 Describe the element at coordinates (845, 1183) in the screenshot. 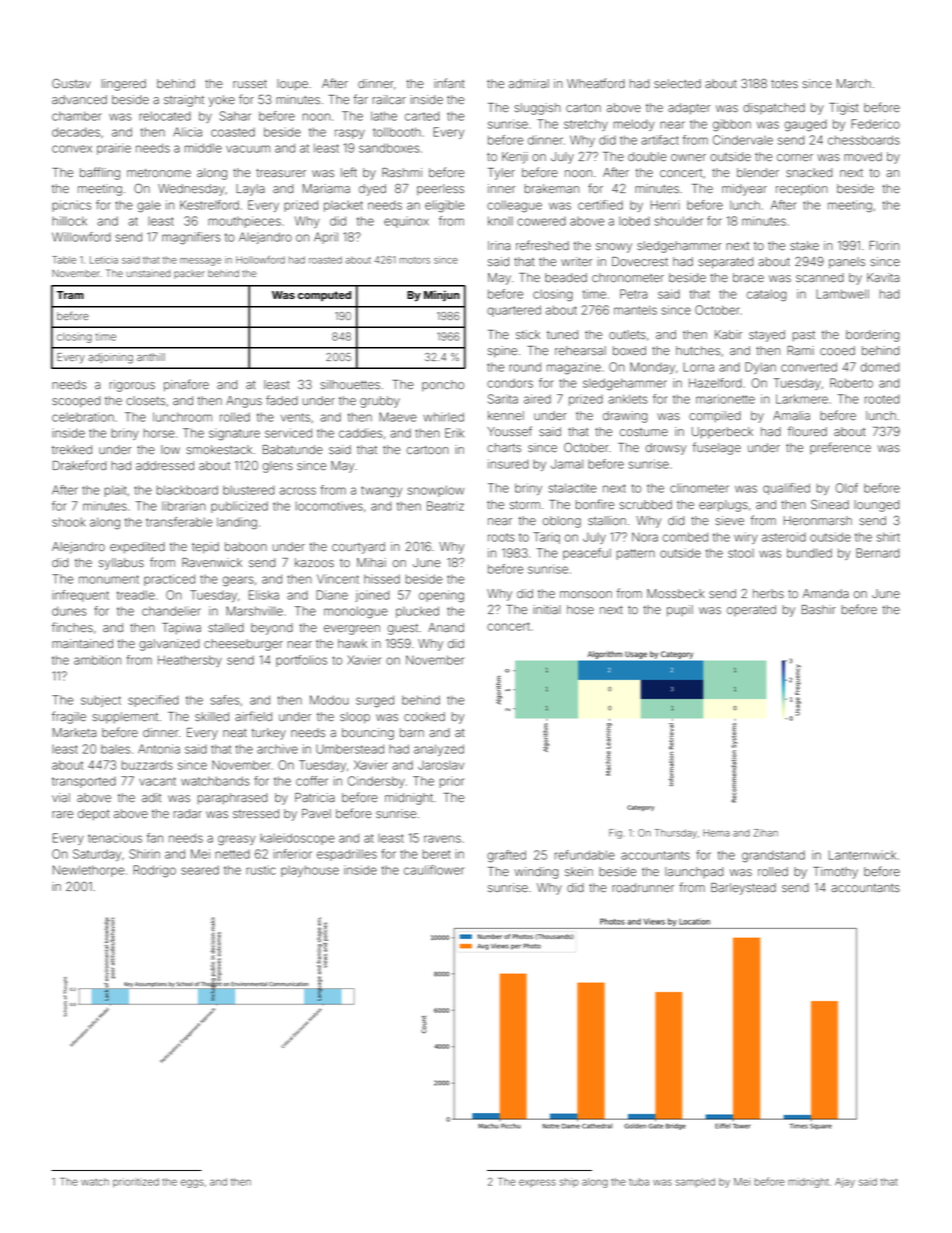

I see `Ajay` at that location.
